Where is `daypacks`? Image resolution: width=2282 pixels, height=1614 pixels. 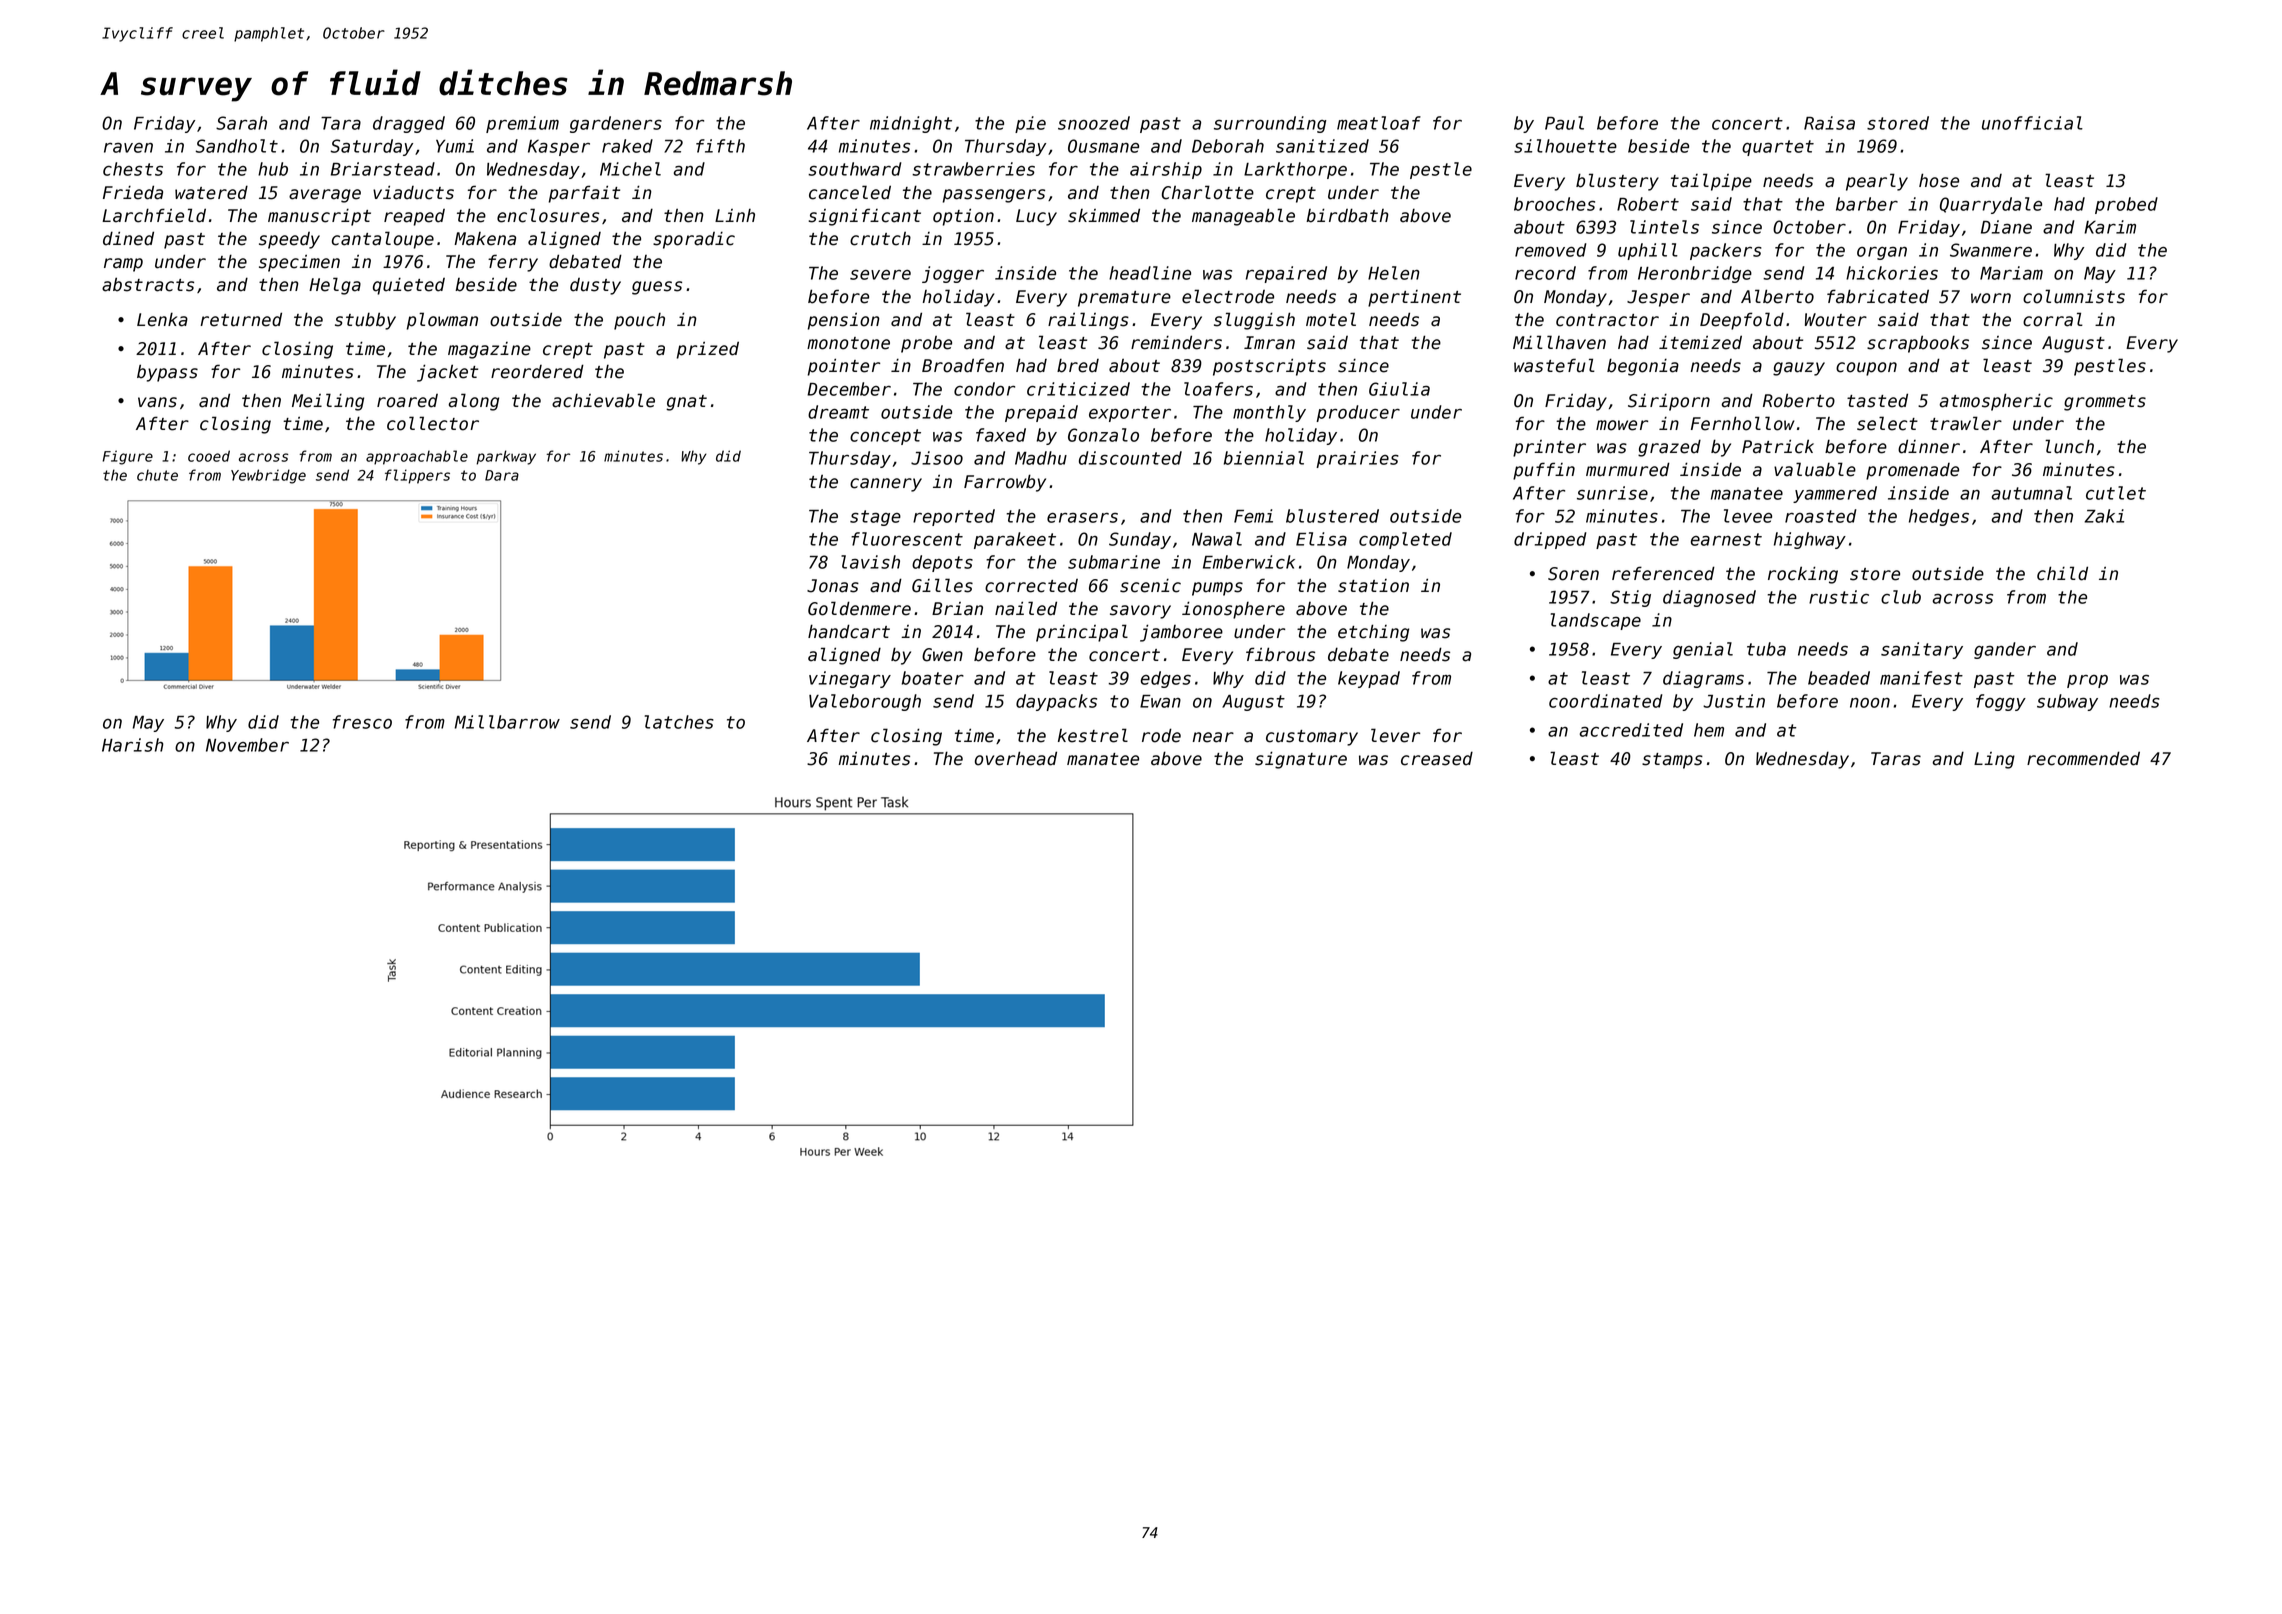 daypacks is located at coordinates (1056, 702).
